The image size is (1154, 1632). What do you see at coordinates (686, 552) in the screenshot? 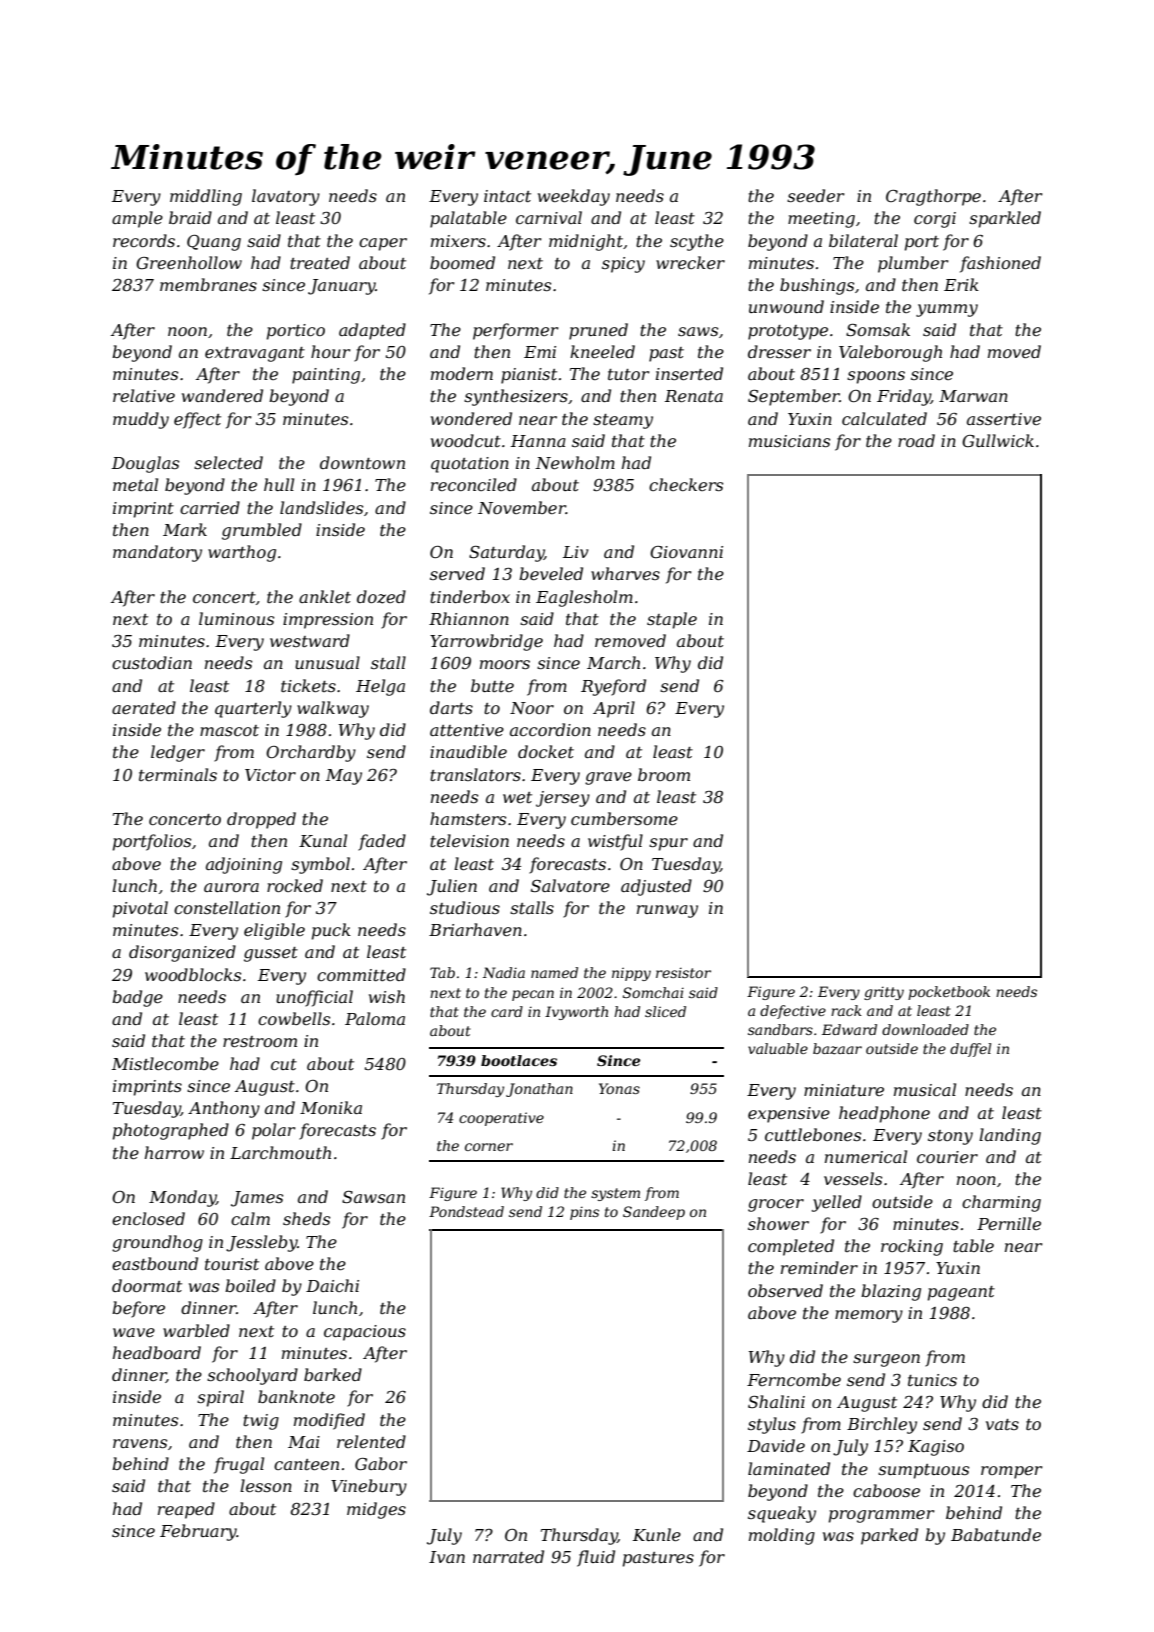
I see `Giovanni` at bounding box center [686, 552].
